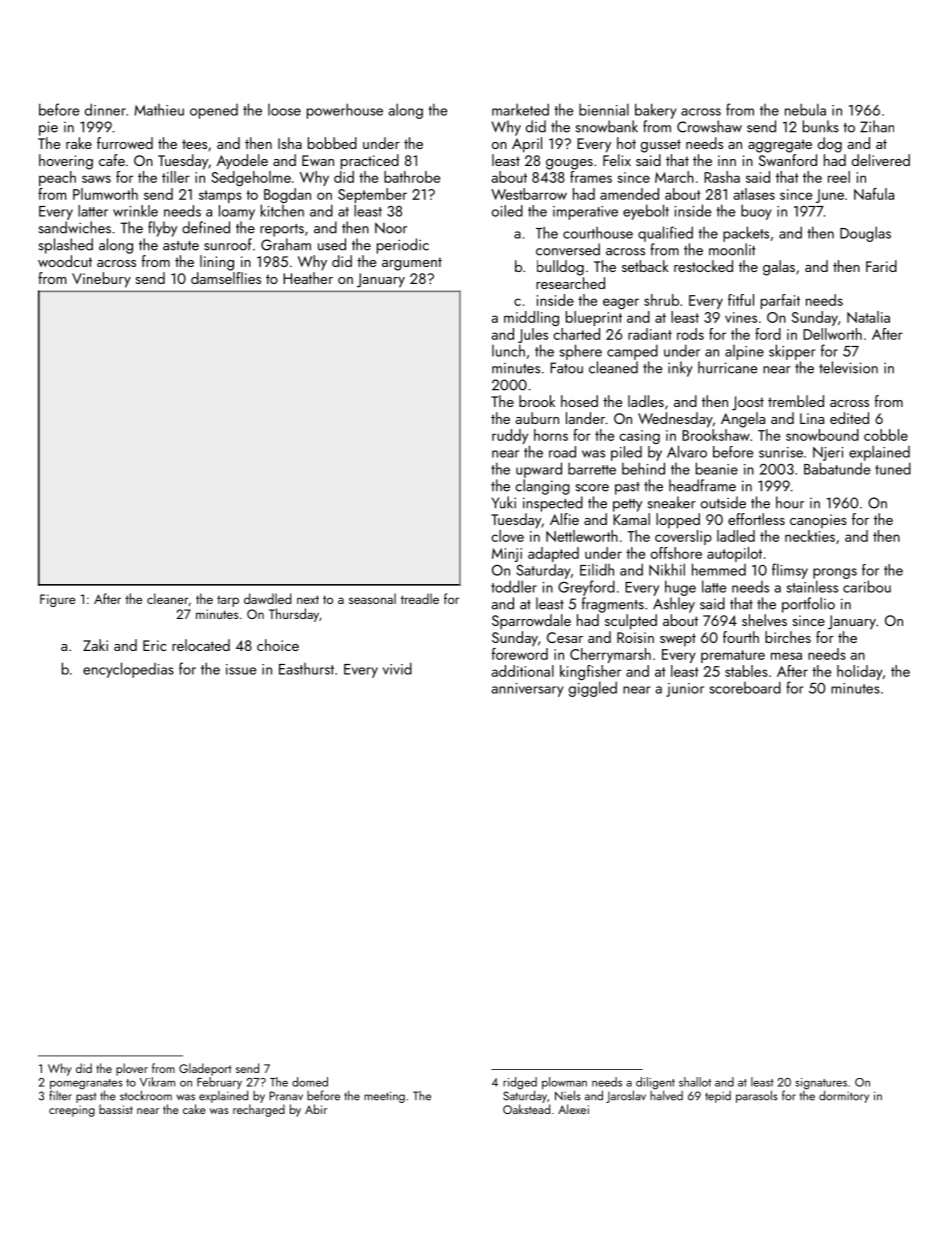 Image resolution: width=952 pixels, height=1233 pixels. What do you see at coordinates (656, 111) in the page?
I see `bakery` at bounding box center [656, 111].
